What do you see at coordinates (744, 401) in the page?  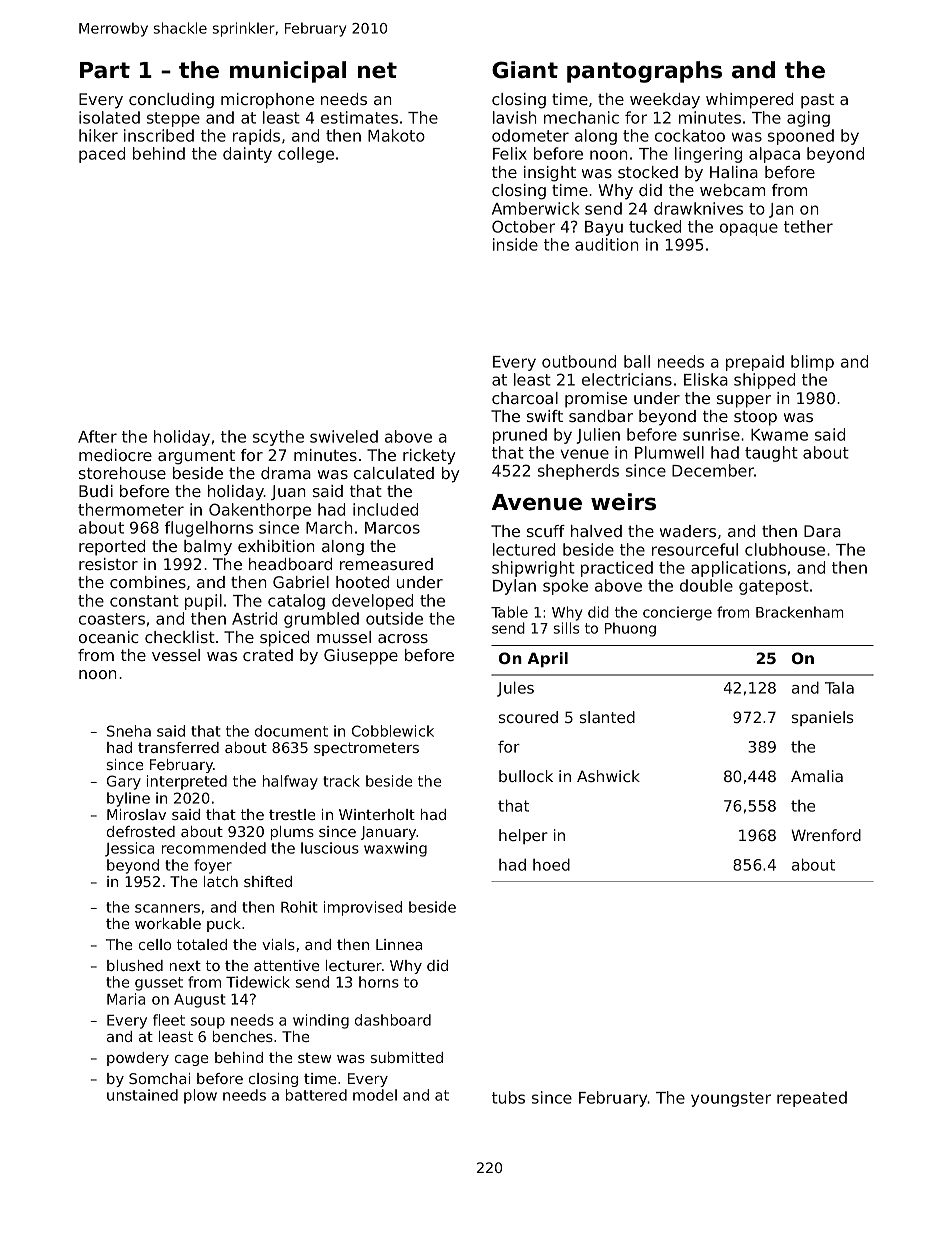 I see `supper` at bounding box center [744, 401].
